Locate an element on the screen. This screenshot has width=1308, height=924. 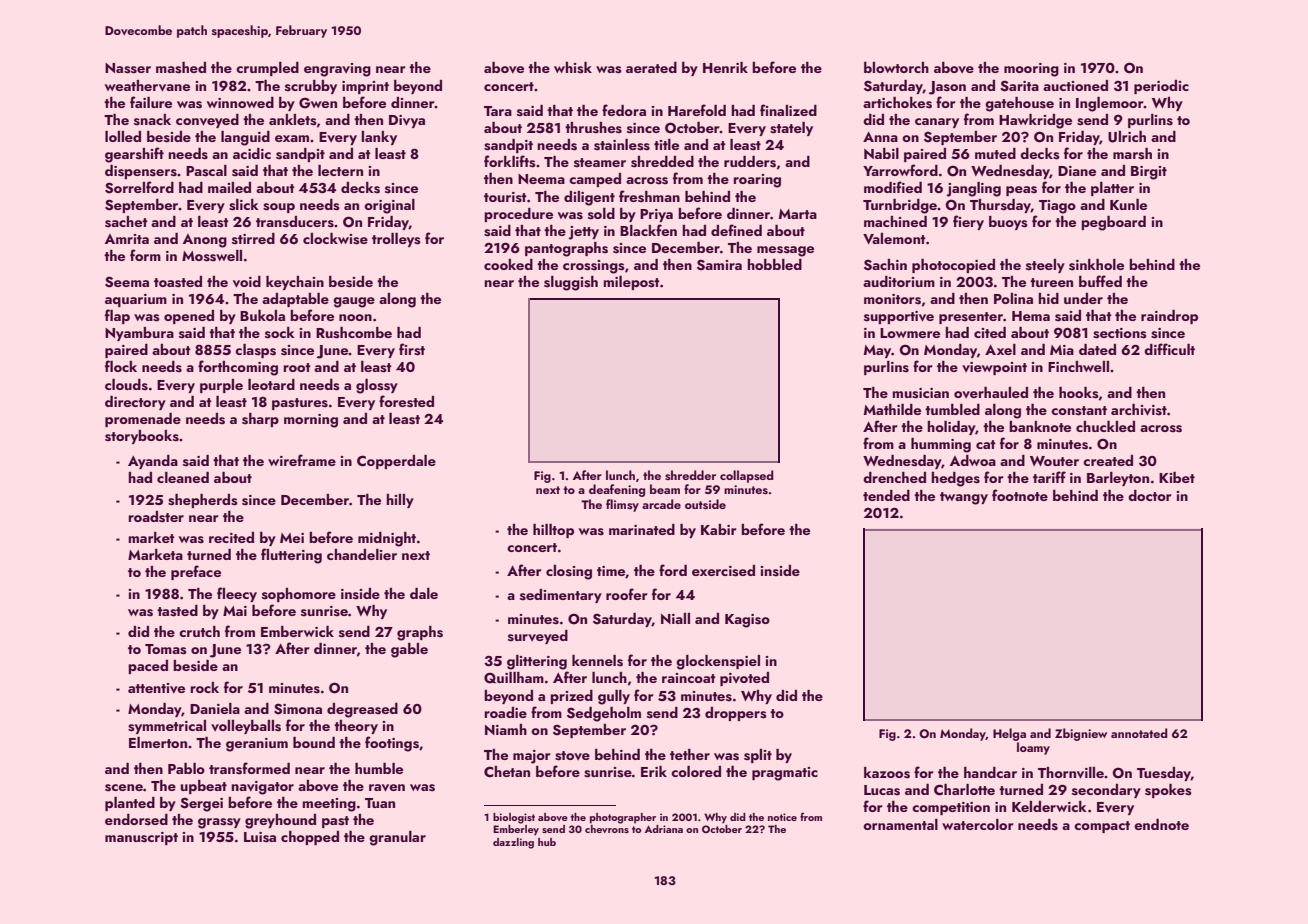
void is located at coordinates (247, 282).
